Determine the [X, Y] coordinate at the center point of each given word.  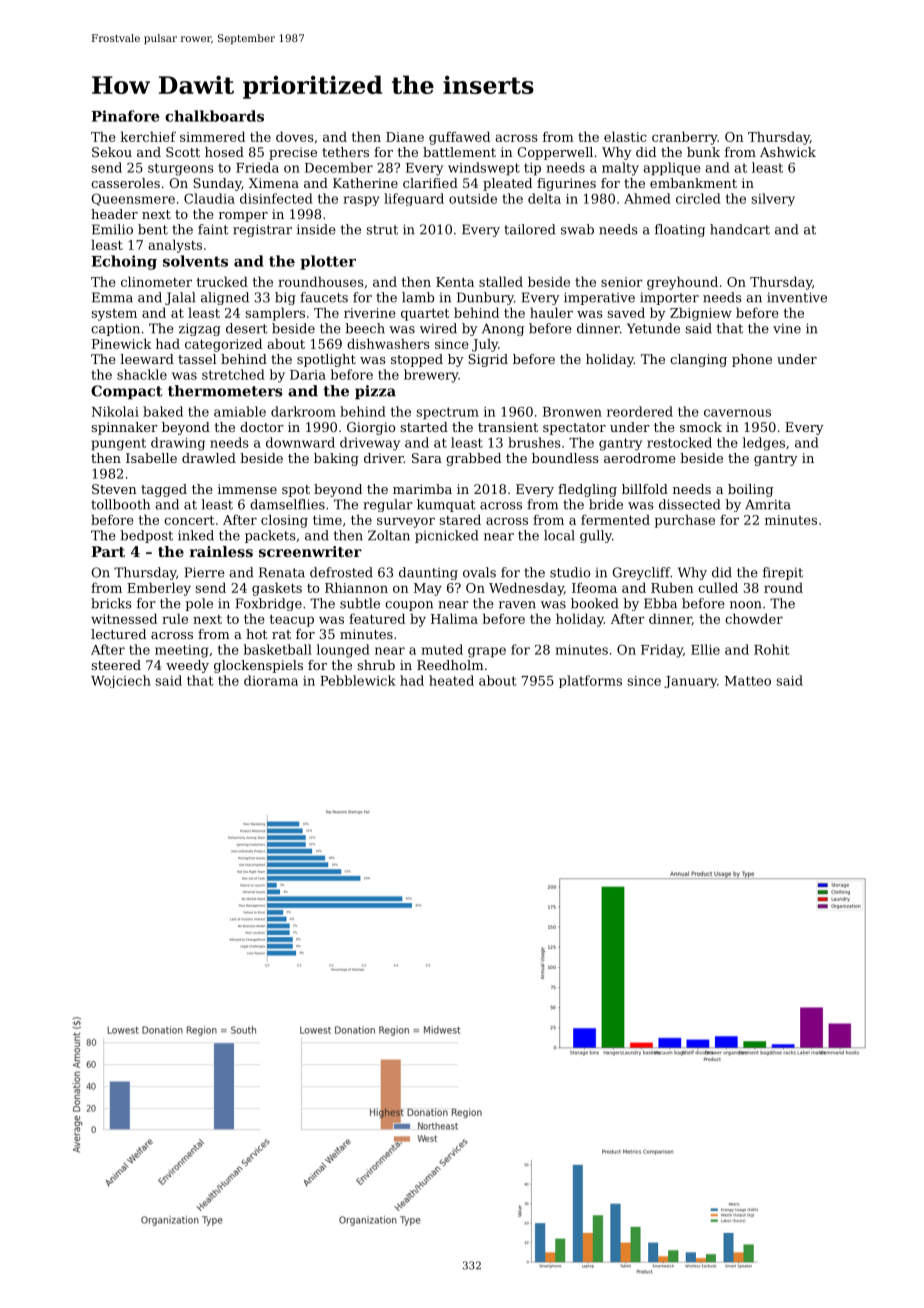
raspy [361, 201]
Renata [282, 572]
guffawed [459, 138]
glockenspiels [258, 666]
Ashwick [788, 152]
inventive [797, 297]
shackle [142, 374]
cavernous [737, 413]
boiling [750, 490]
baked [163, 411]
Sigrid [488, 360]
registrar [262, 230]
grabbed [473, 459]
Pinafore [126, 116]
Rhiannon [356, 587]
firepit [783, 573]
